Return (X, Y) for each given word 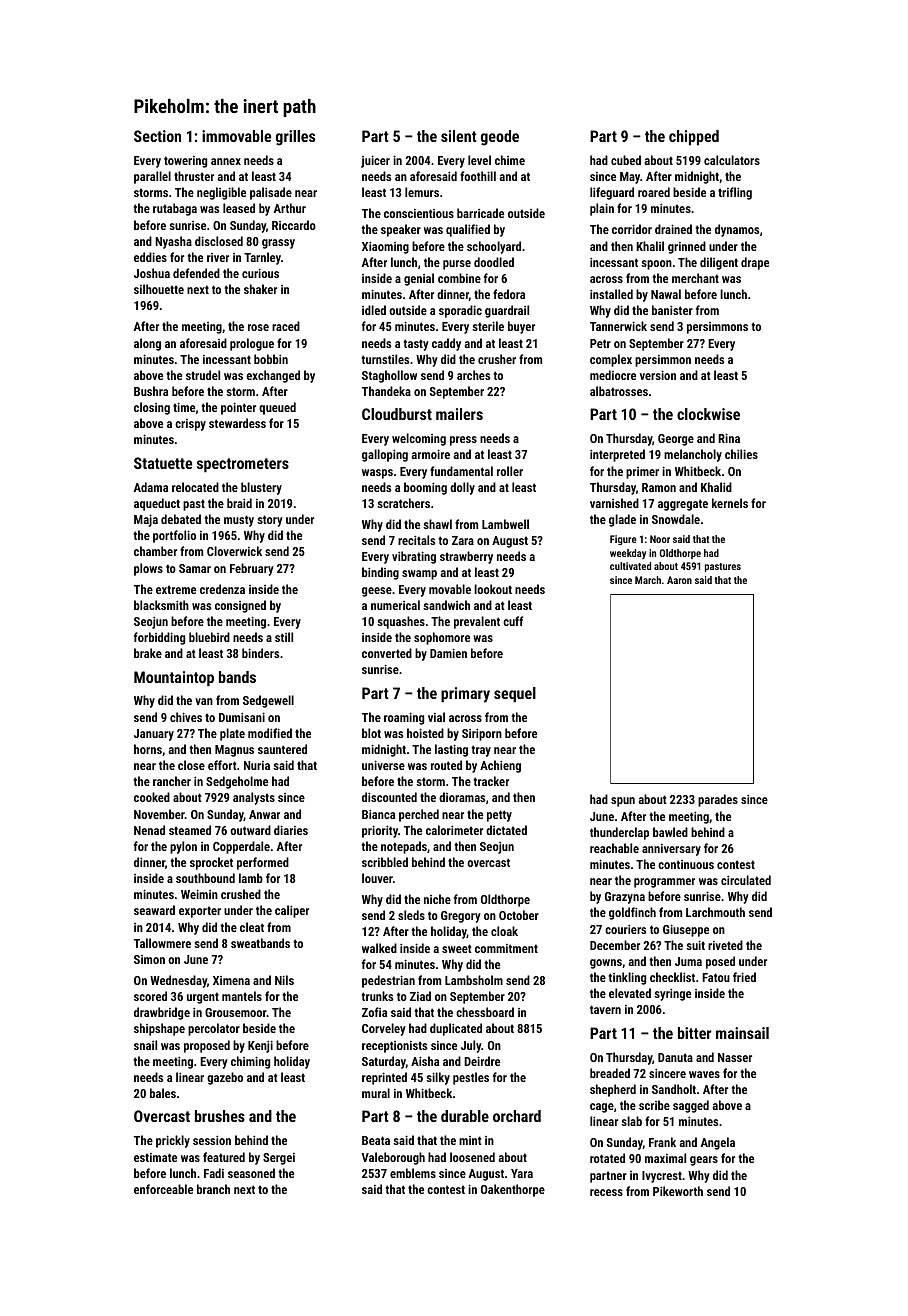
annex (226, 161)
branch (213, 1189)
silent (459, 136)
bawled (670, 832)
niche (437, 899)
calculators (732, 160)
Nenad (149, 830)
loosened (472, 1157)
